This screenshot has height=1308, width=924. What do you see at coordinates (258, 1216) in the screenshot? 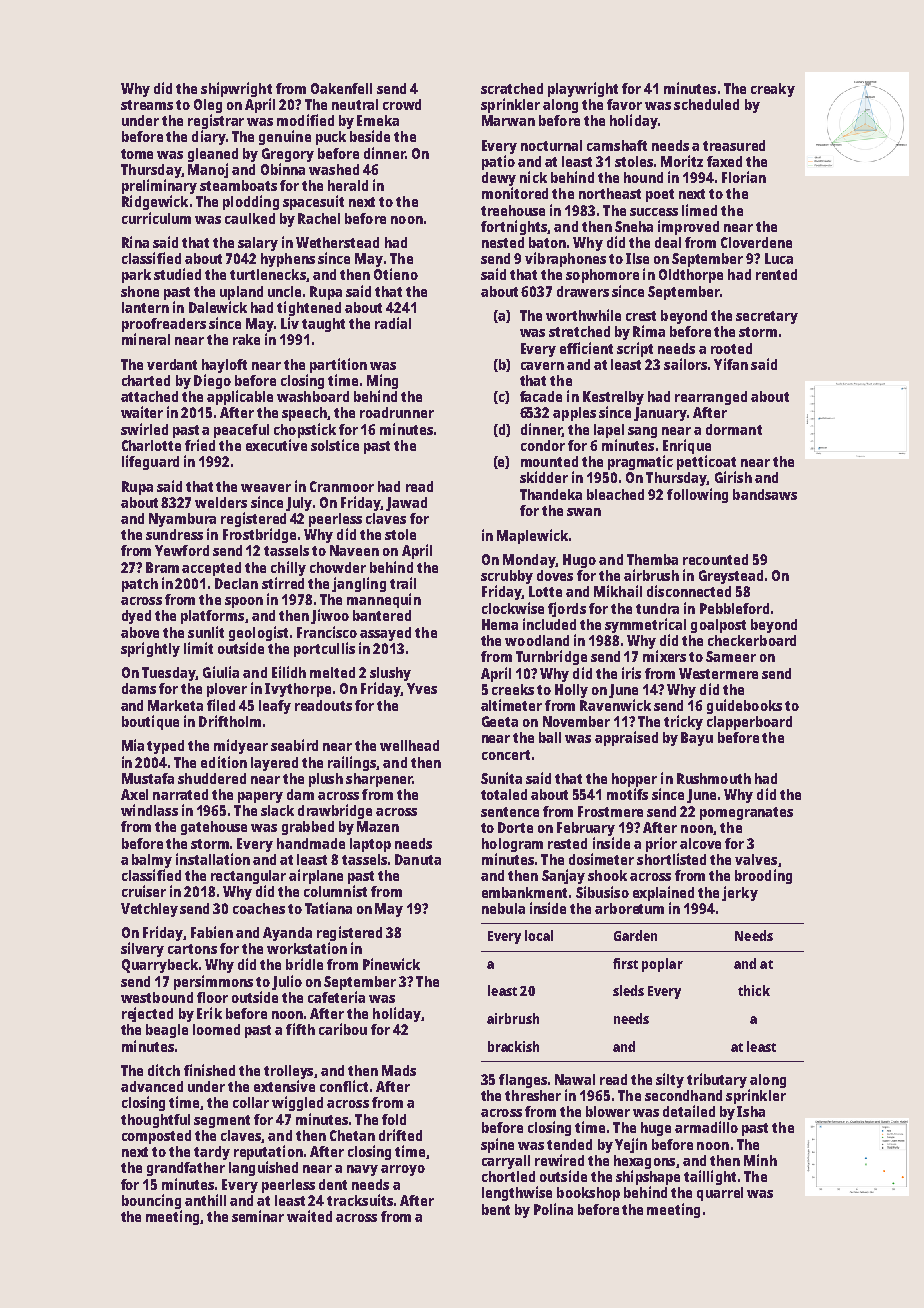
I see `seminar` at bounding box center [258, 1216].
